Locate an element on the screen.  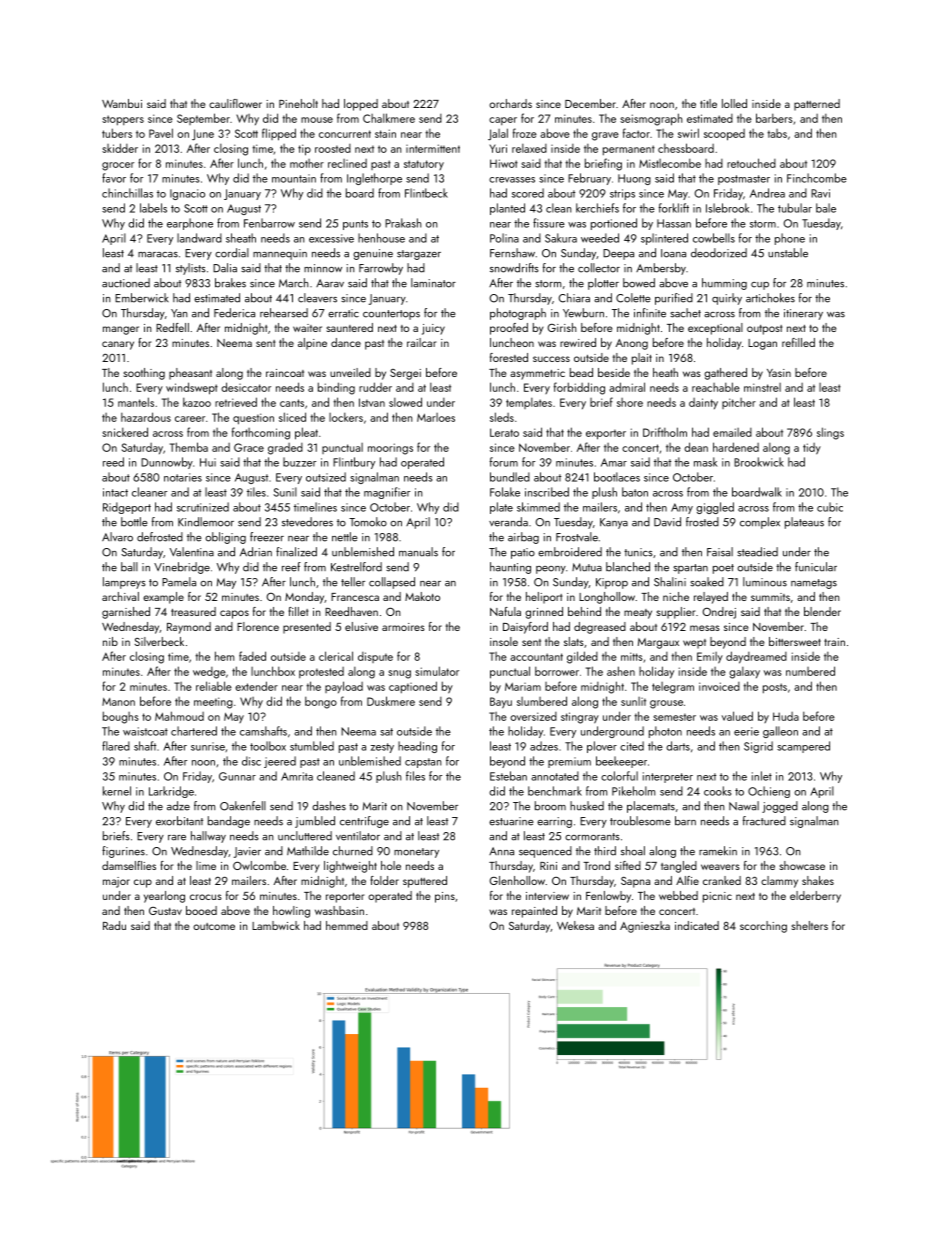
manger is located at coordinates (121, 330).
